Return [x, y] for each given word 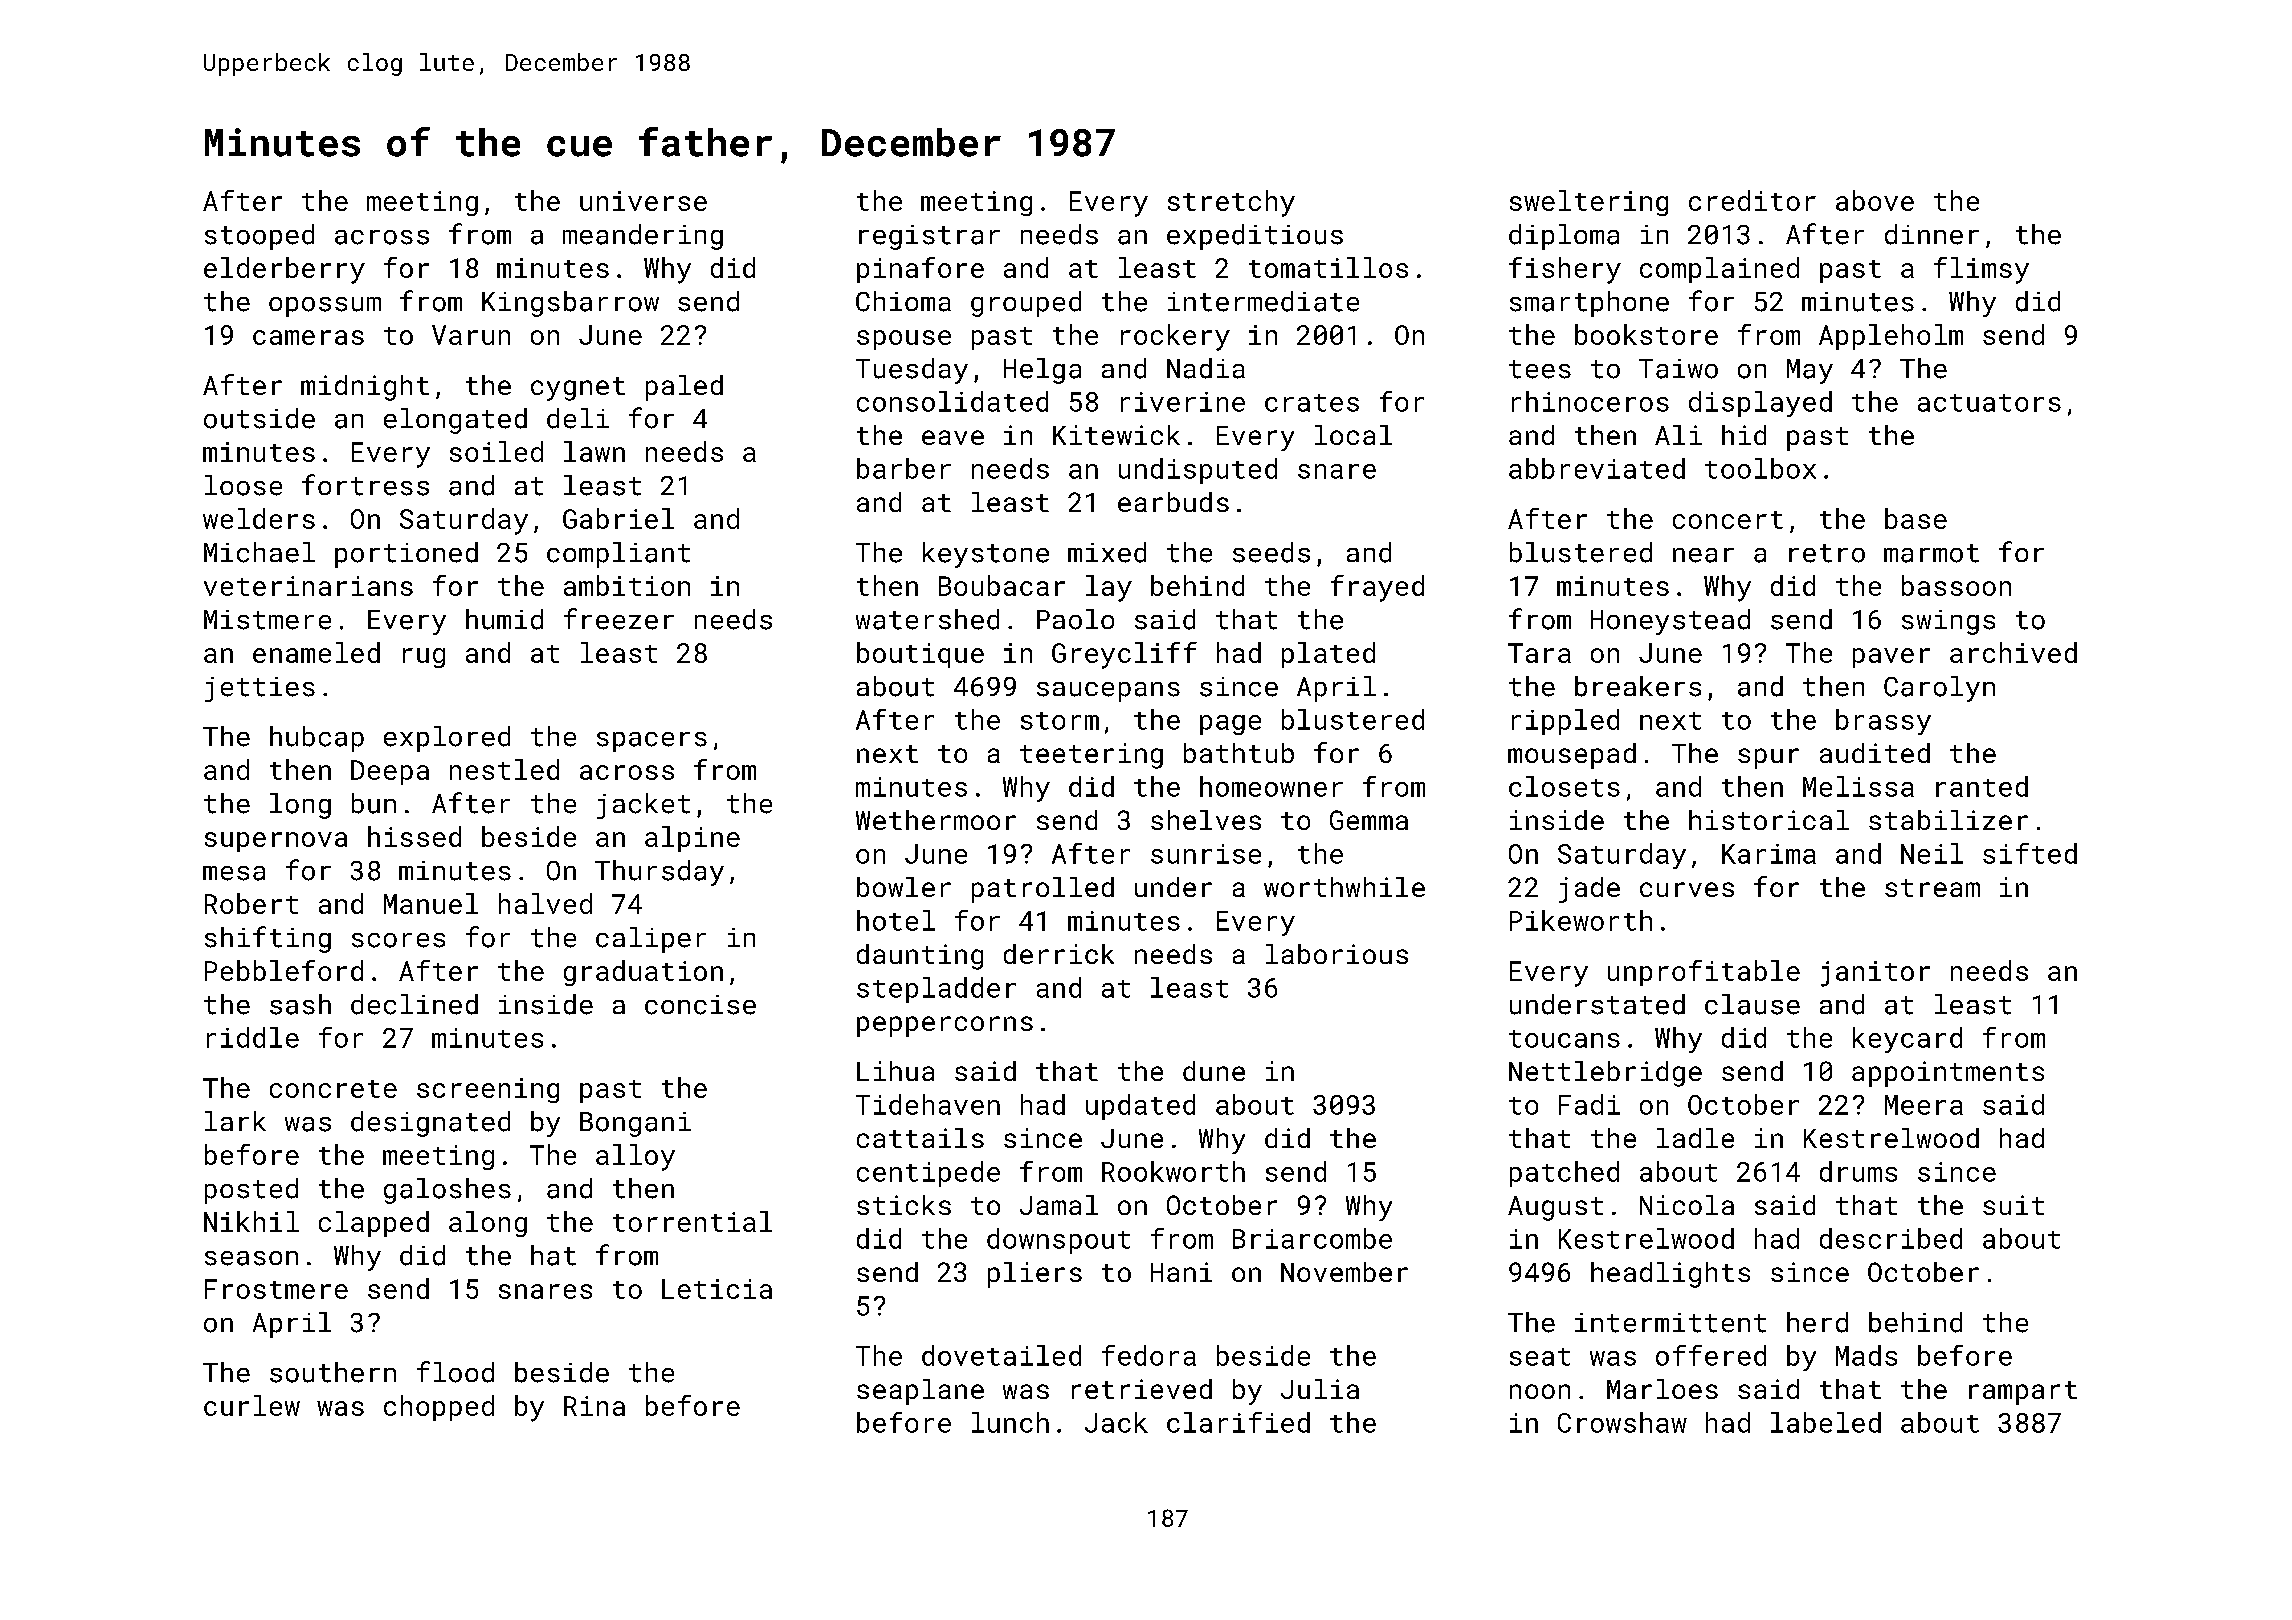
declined [414, 1004]
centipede [928, 1174]
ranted [1982, 786]
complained [1719, 270]
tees [1540, 369]
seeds [1271, 552]
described [1891, 1238]
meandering [643, 237]
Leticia [717, 1289]
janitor [1875, 974]
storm [1060, 721]
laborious [1337, 954]
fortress [365, 485]
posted [251, 1191]
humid [504, 619]
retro [1827, 553]
